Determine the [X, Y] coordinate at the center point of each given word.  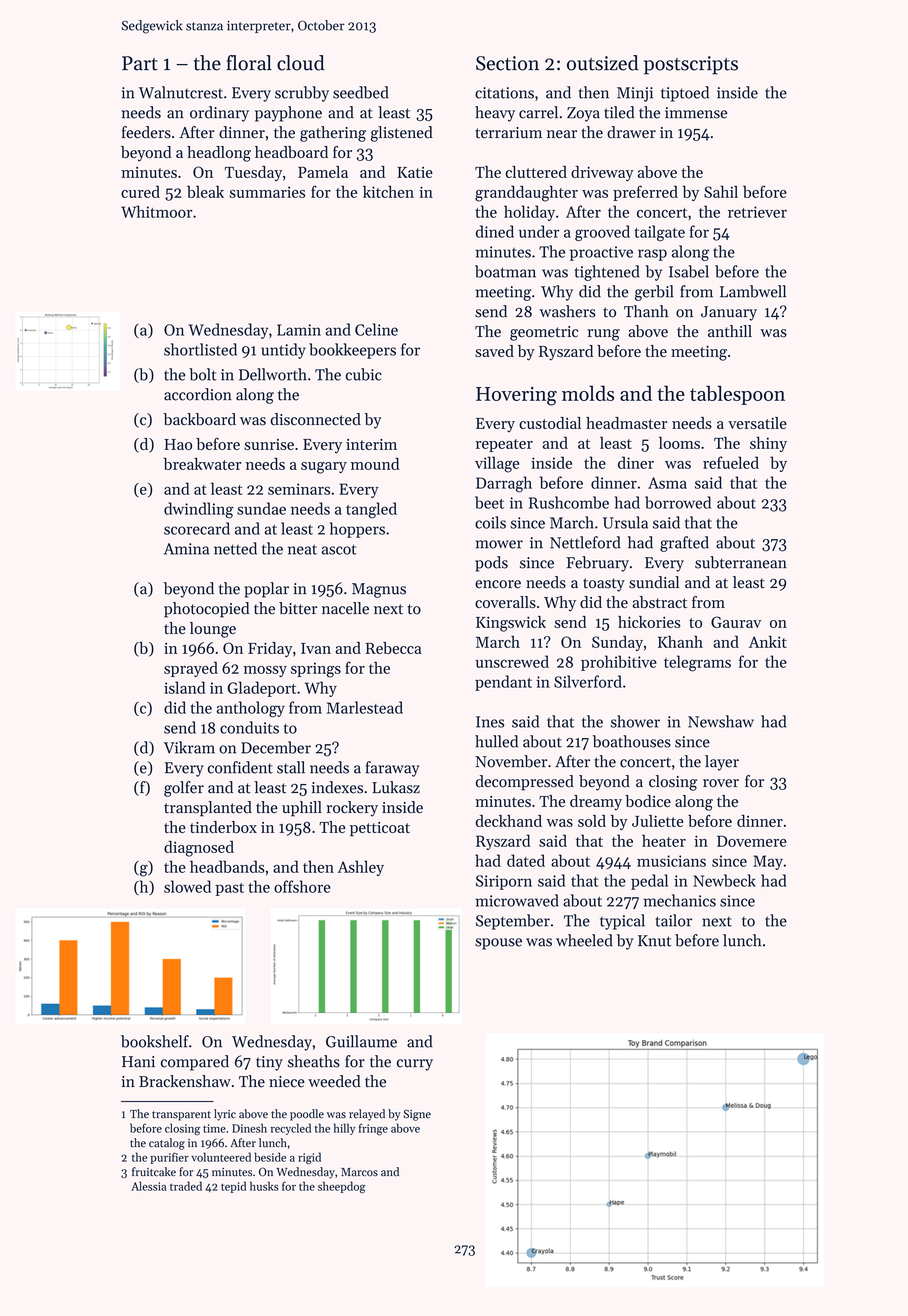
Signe [417, 1115]
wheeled [584, 940]
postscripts [691, 65]
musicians [671, 861]
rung [603, 335]
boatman [505, 271]
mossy [265, 671]
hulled [496, 741]
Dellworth [273, 374]
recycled [291, 1129]
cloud [301, 63]
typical [622, 922]
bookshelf [155, 1041]
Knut [654, 941]
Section [507, 63]
